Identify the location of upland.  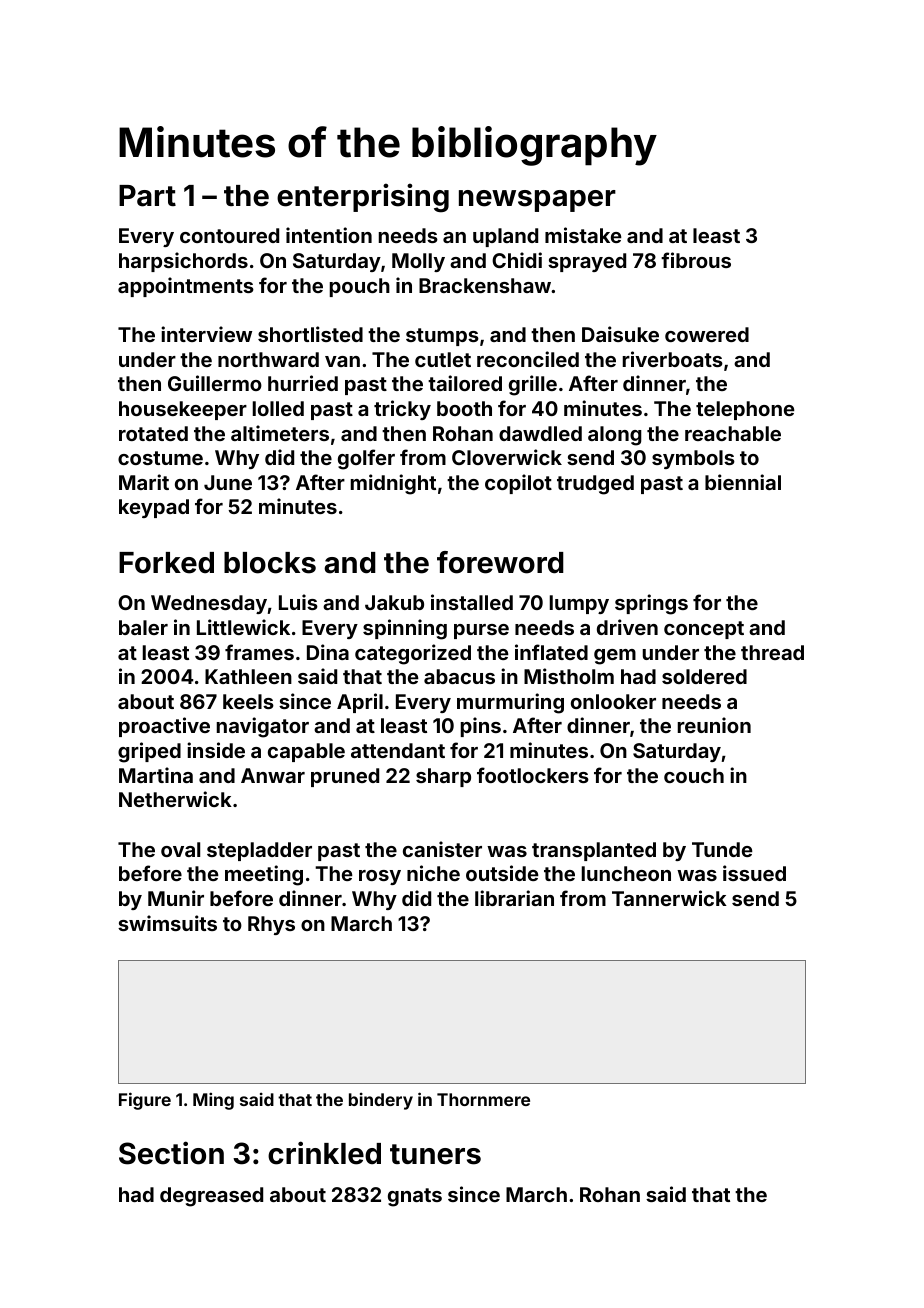
(505, 237).
